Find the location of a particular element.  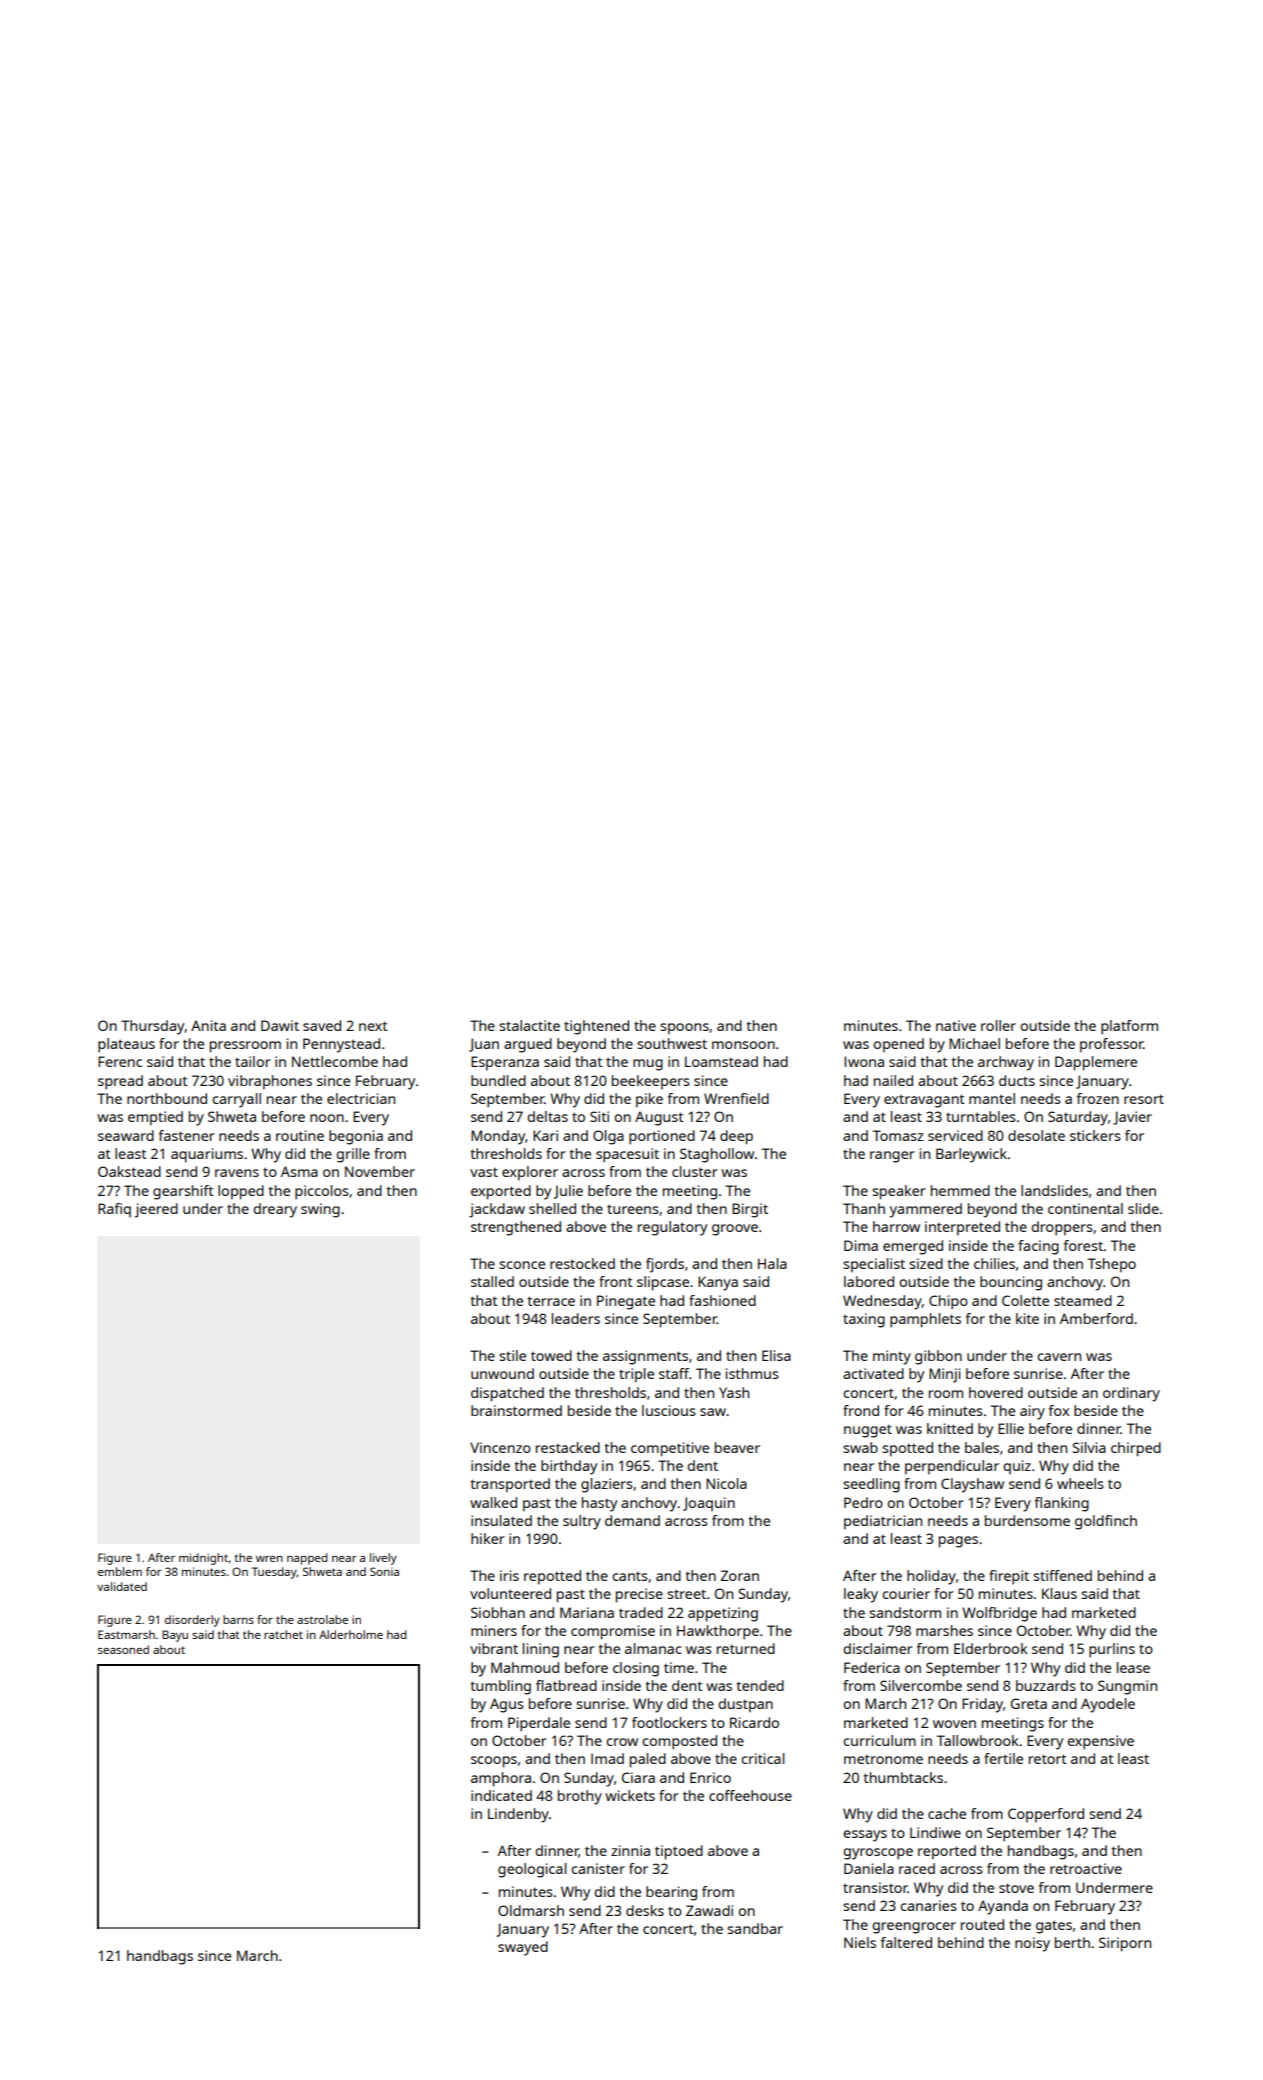

sandbar is located at coordinates (755, 1928).
